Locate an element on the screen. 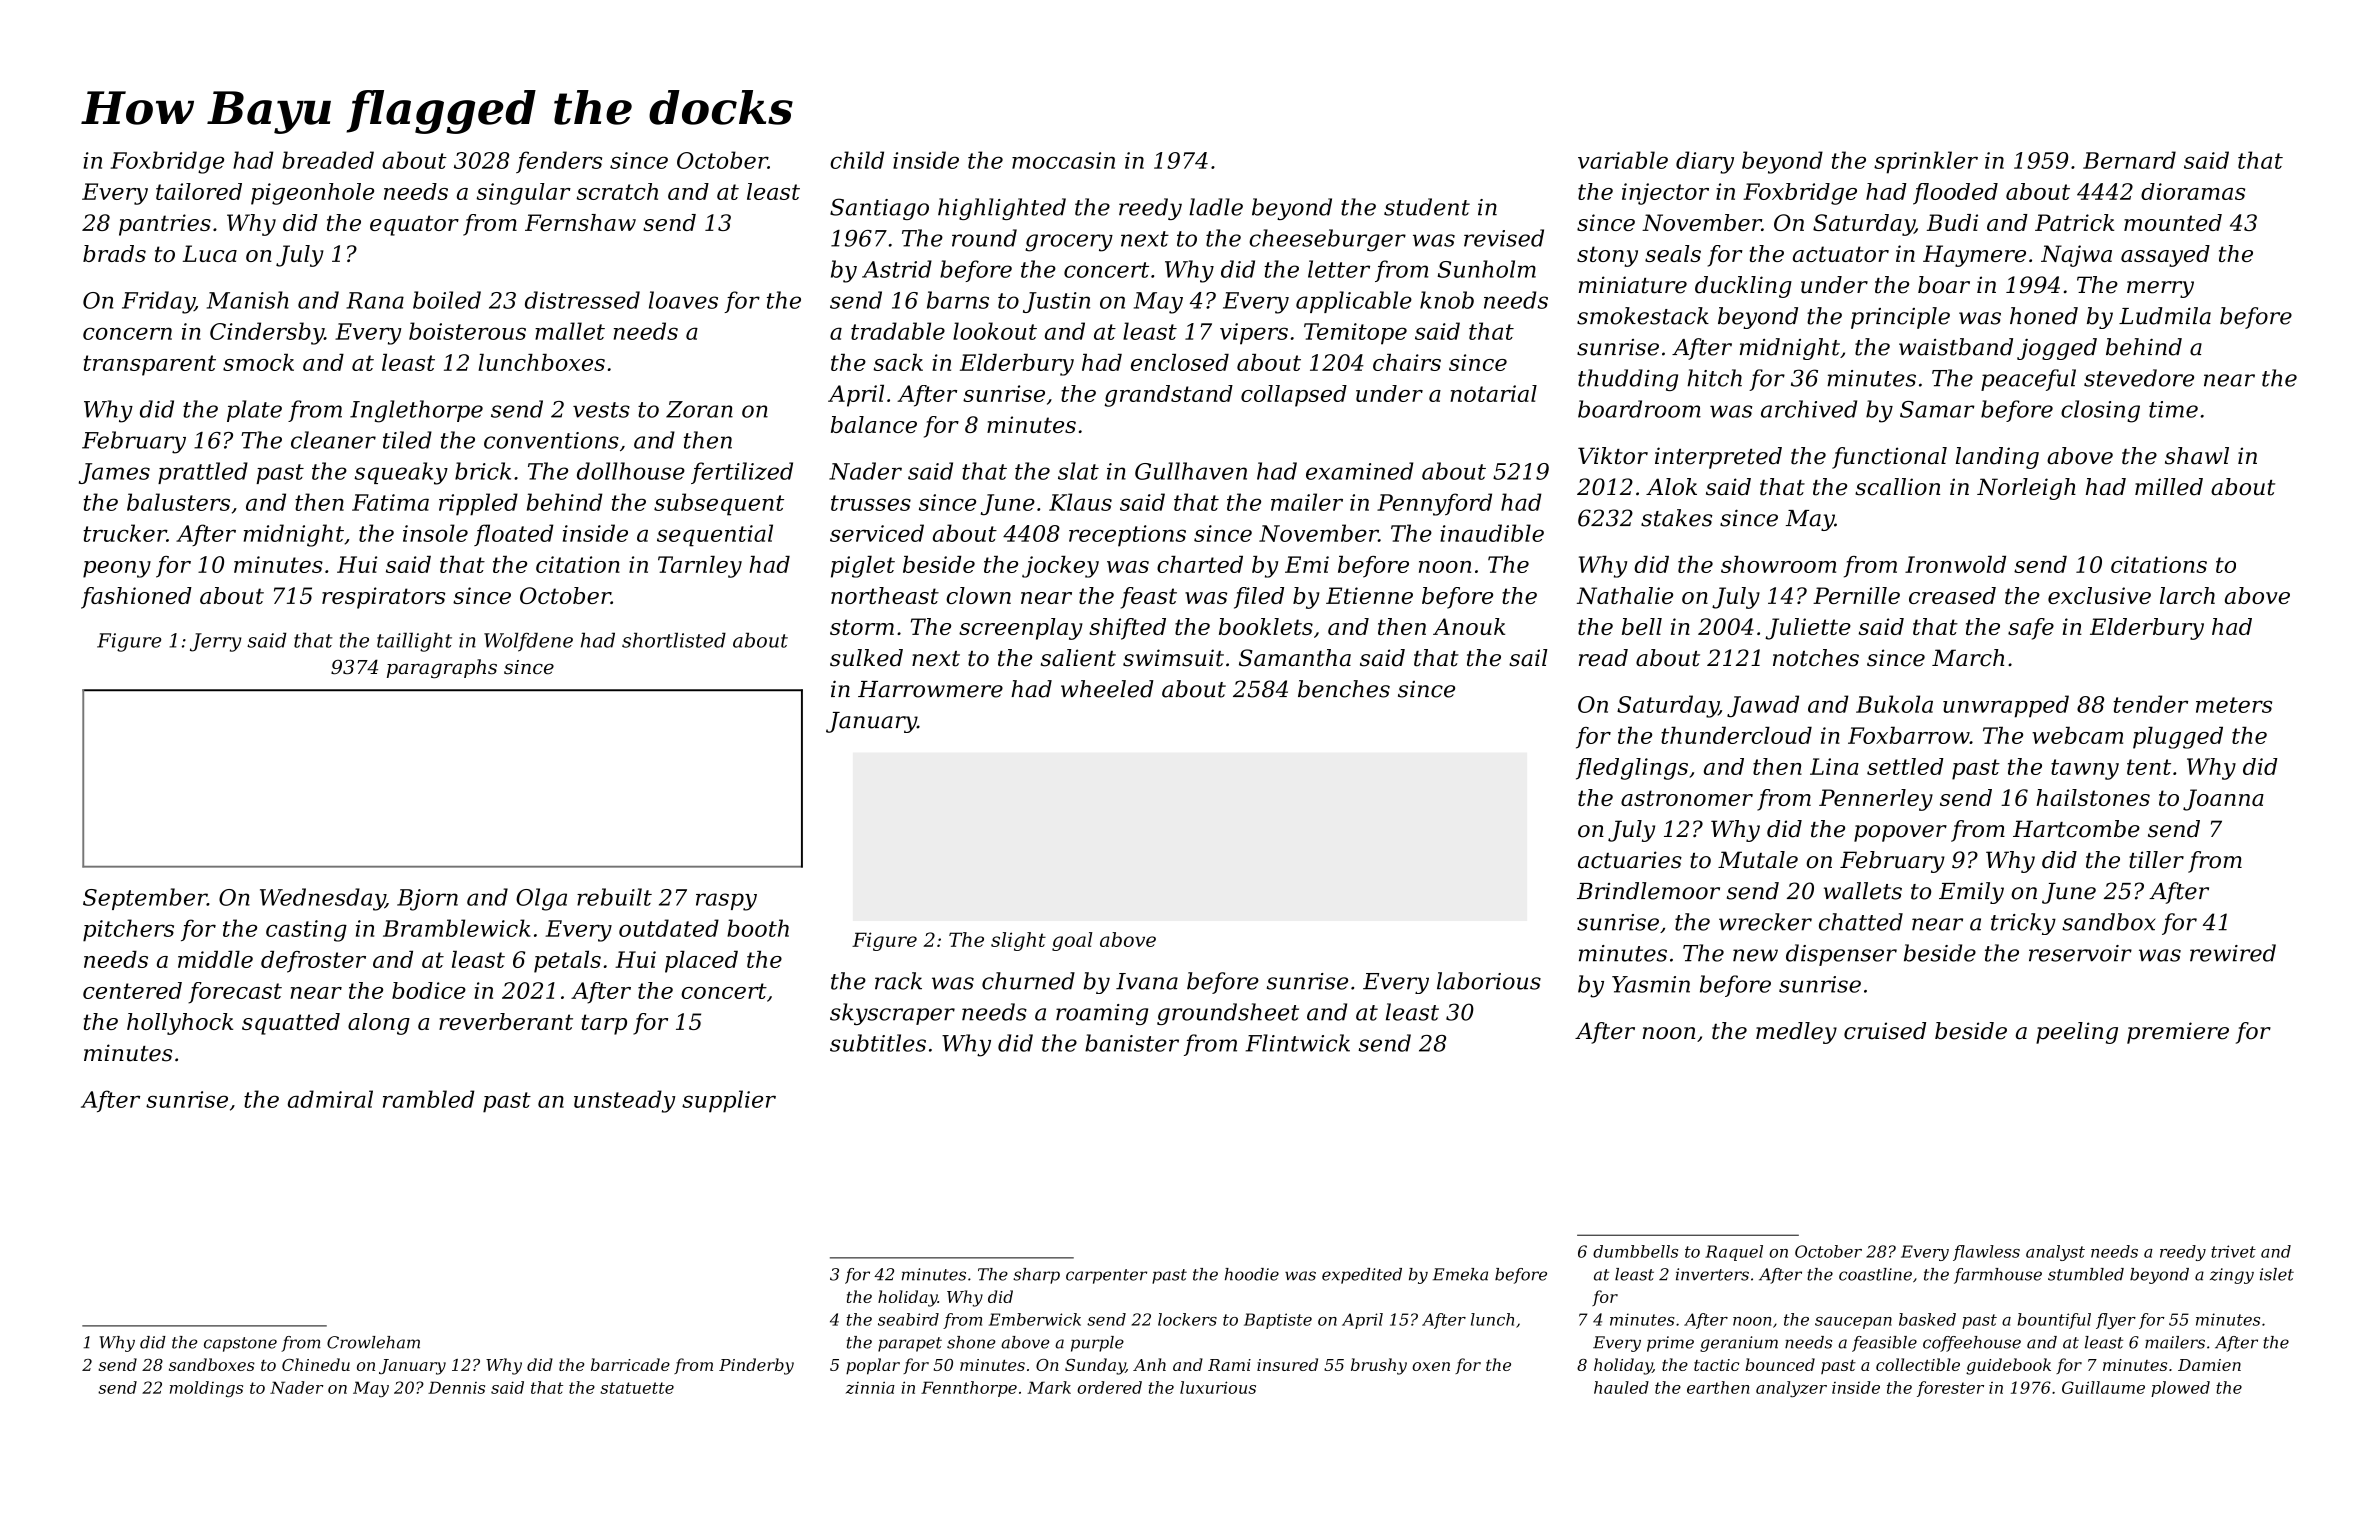 This screenshot has width=2380, height=1540. hollyhock is located at coordinates (180, 1024).
